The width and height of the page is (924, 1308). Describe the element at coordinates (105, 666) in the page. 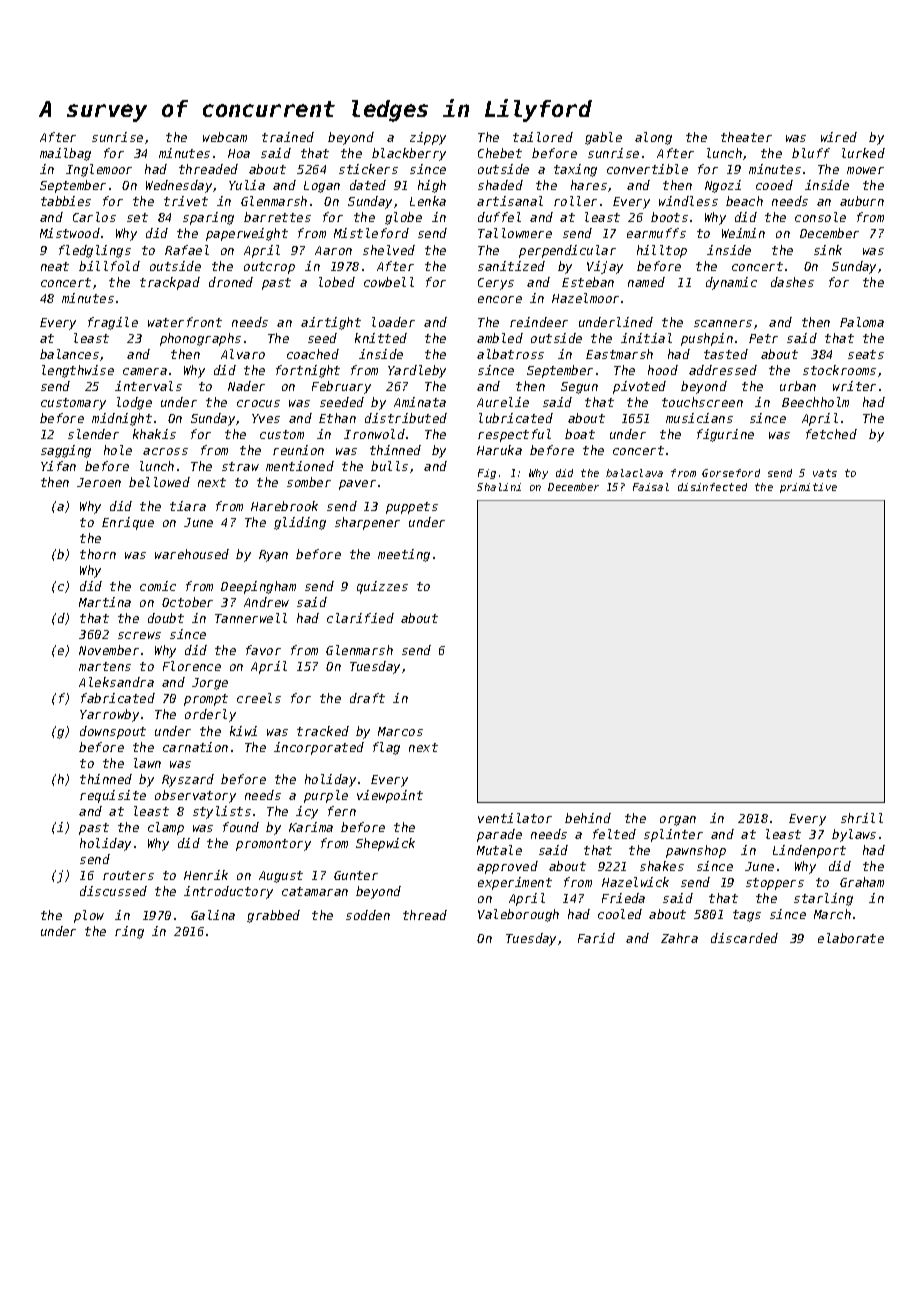

I see `martens` at that location.
